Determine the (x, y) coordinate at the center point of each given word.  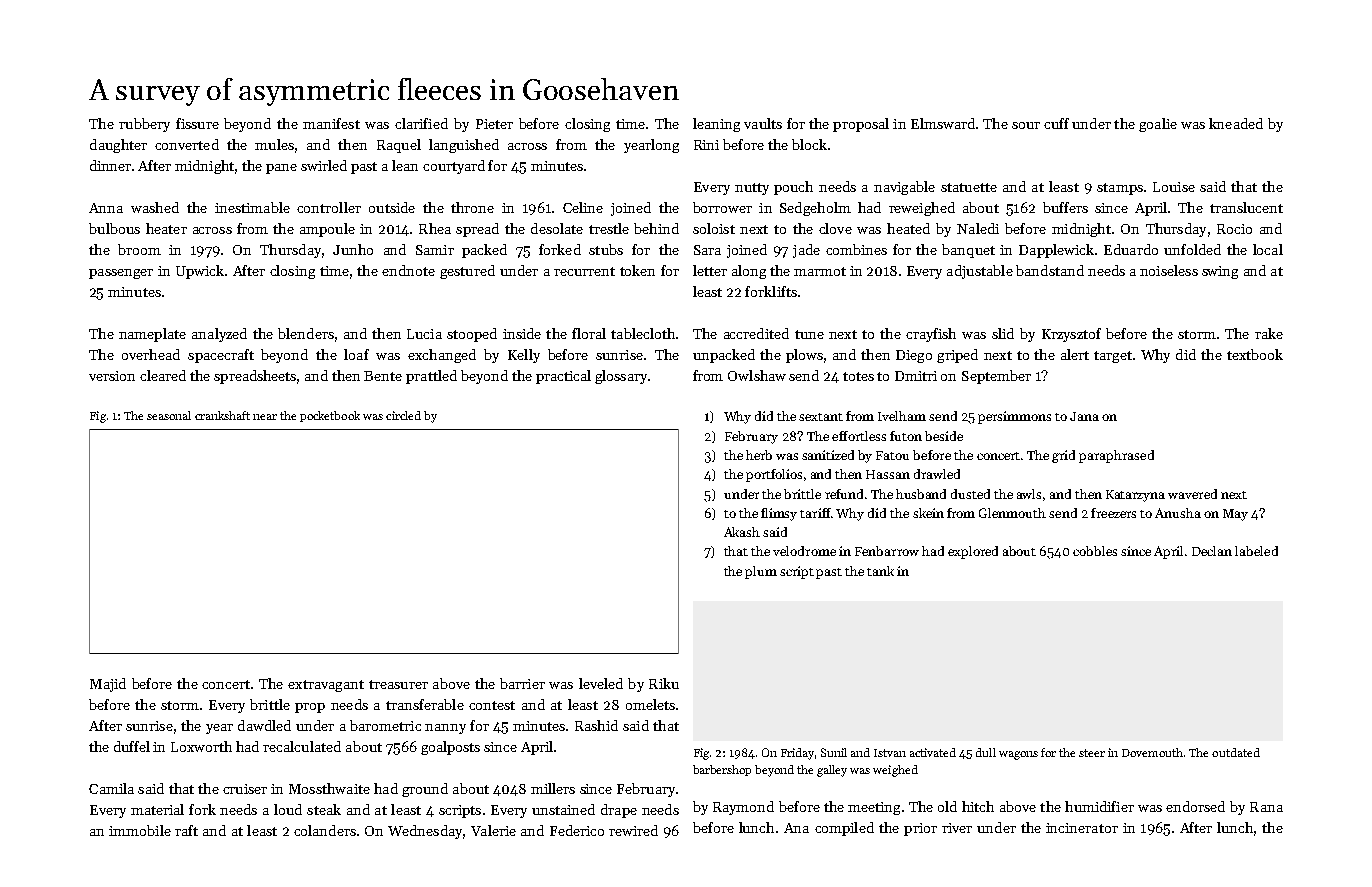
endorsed (1195, 806)
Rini (706, 145)
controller (329, 207)
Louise (1174, 187)
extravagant (326, 686)
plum (761, 572)
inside (522, 333)
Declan (1212, 551)
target (1113, 357)
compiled (844, 829)
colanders (325, 830)
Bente (383, 376)
